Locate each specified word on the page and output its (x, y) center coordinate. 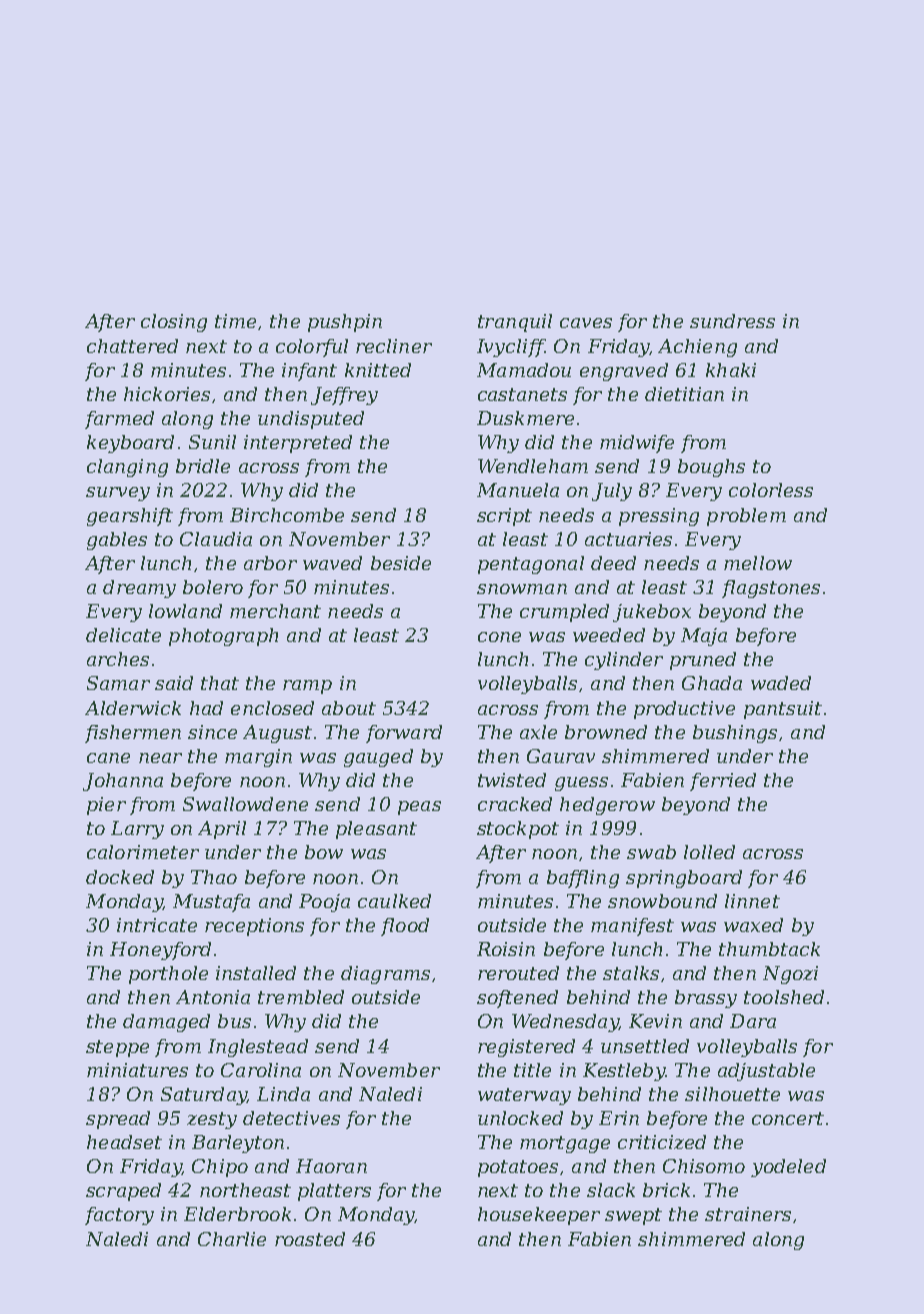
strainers (748, 1214)
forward (404, 734)
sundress (732, 321)
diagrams (385, 975)
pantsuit (783, 710)
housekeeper (539, 1216)
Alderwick (133, 708)
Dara (753, 1021)
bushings (735, 734)
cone (499, 637)
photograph (223, 637)
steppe (117, 1048)
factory (119, 1216)
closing (174, 323)
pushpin (345, 323)
